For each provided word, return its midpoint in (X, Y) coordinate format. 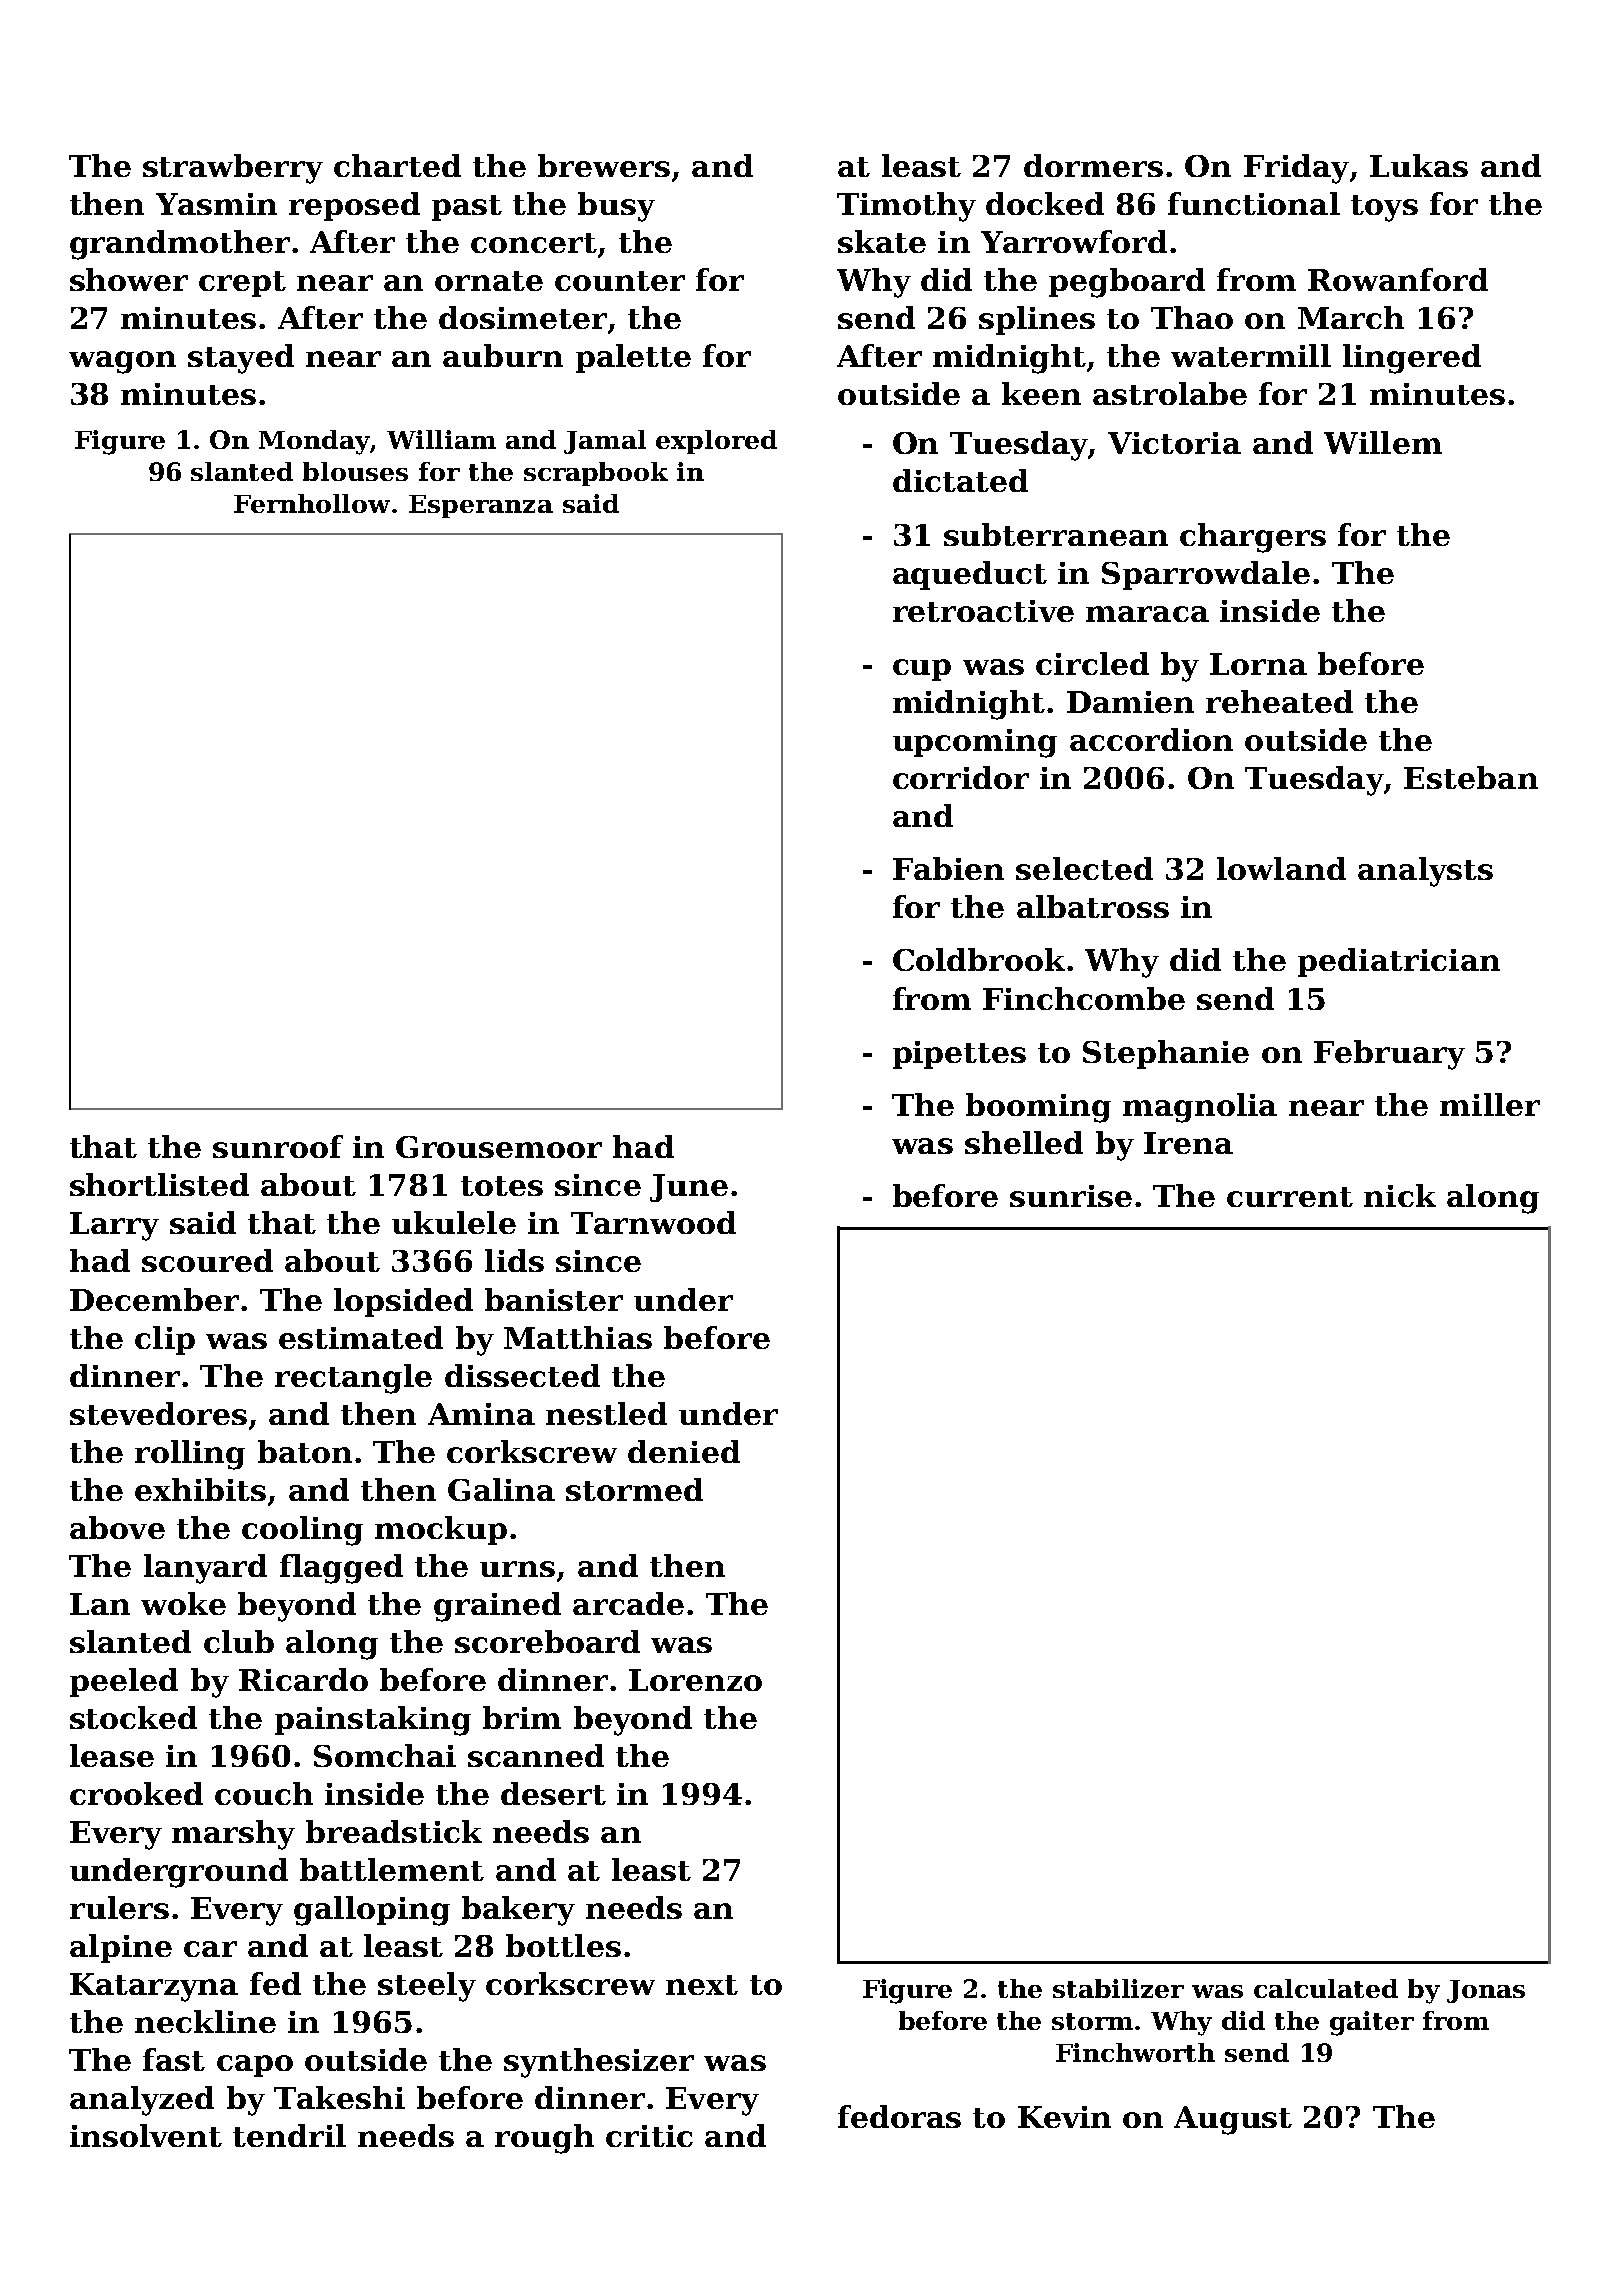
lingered (1412, 359)
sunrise (1071, 1196)
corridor (961, 777)
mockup (441, 1530)
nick (1400, 1195)
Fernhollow (312, 503)
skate (882, 241)
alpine (121, 1948)
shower (129, 279)
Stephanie (1166, 1054)
